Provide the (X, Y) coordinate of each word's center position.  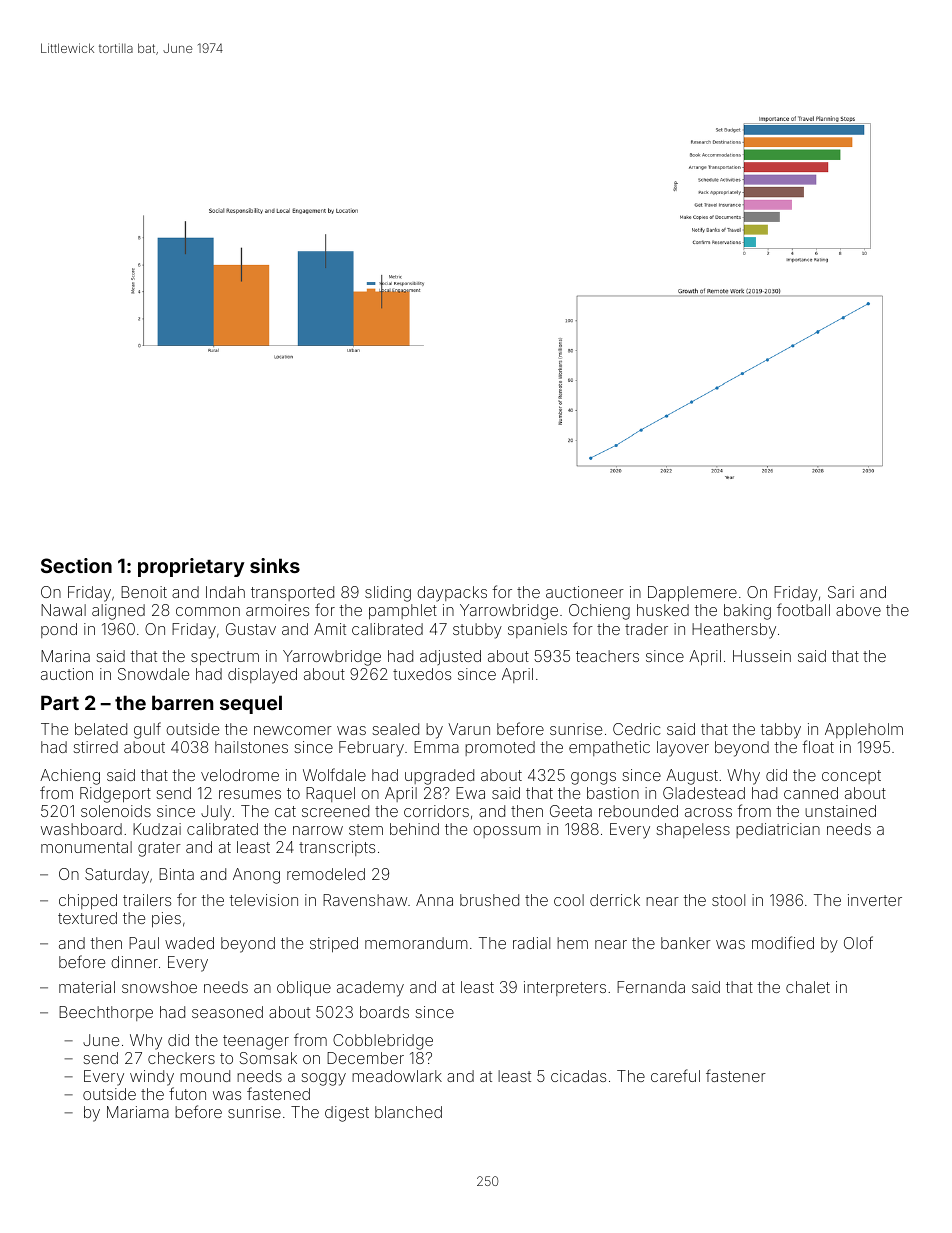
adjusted (450, 657)
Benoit (144, 592)
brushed (489, 900)
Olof (858, 942)
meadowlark (397, 1076)
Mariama (138, 1112)
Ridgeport (115, 795)
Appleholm (864, 730)
